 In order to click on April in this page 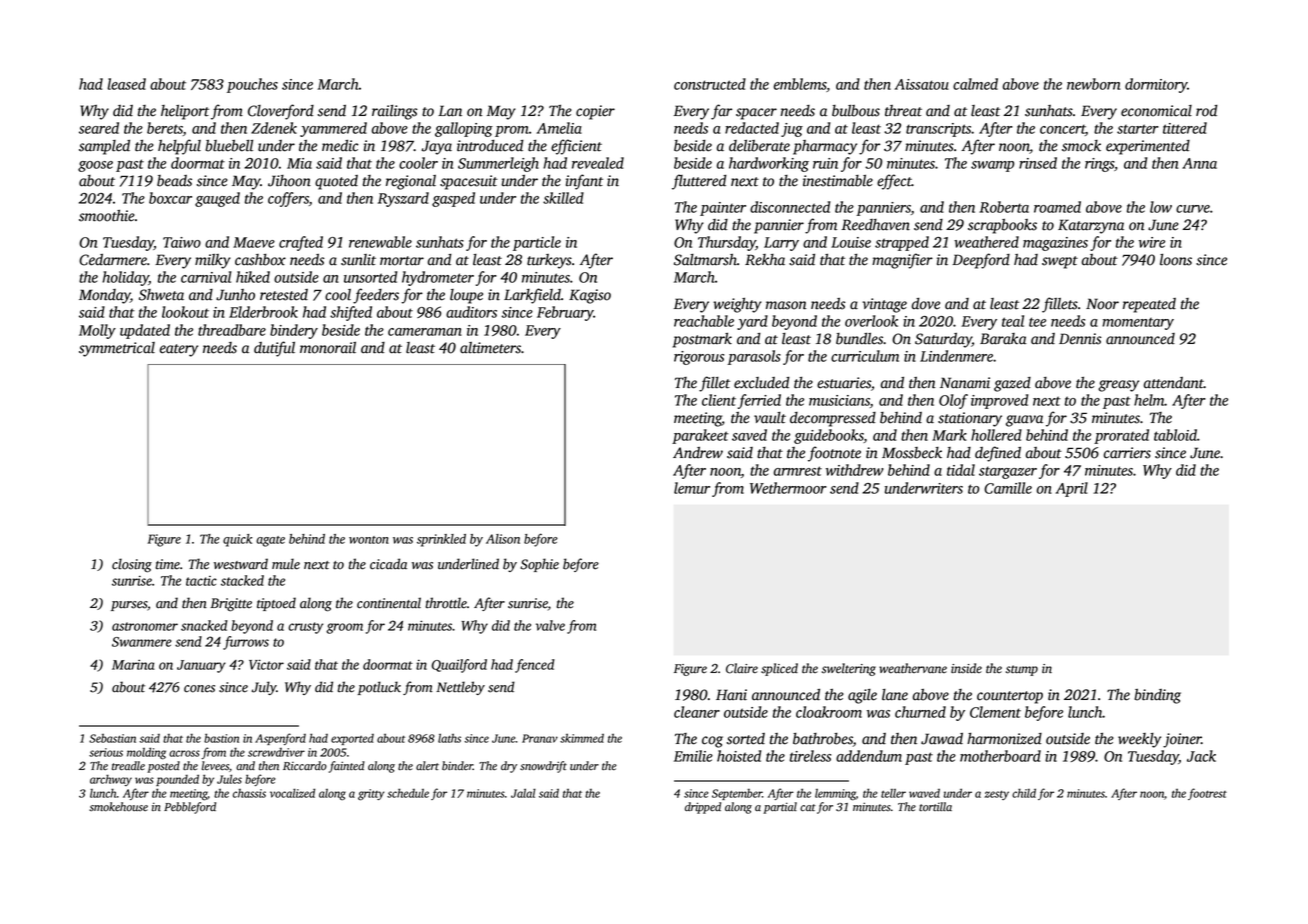, I will do `click(1072, 489)`.
